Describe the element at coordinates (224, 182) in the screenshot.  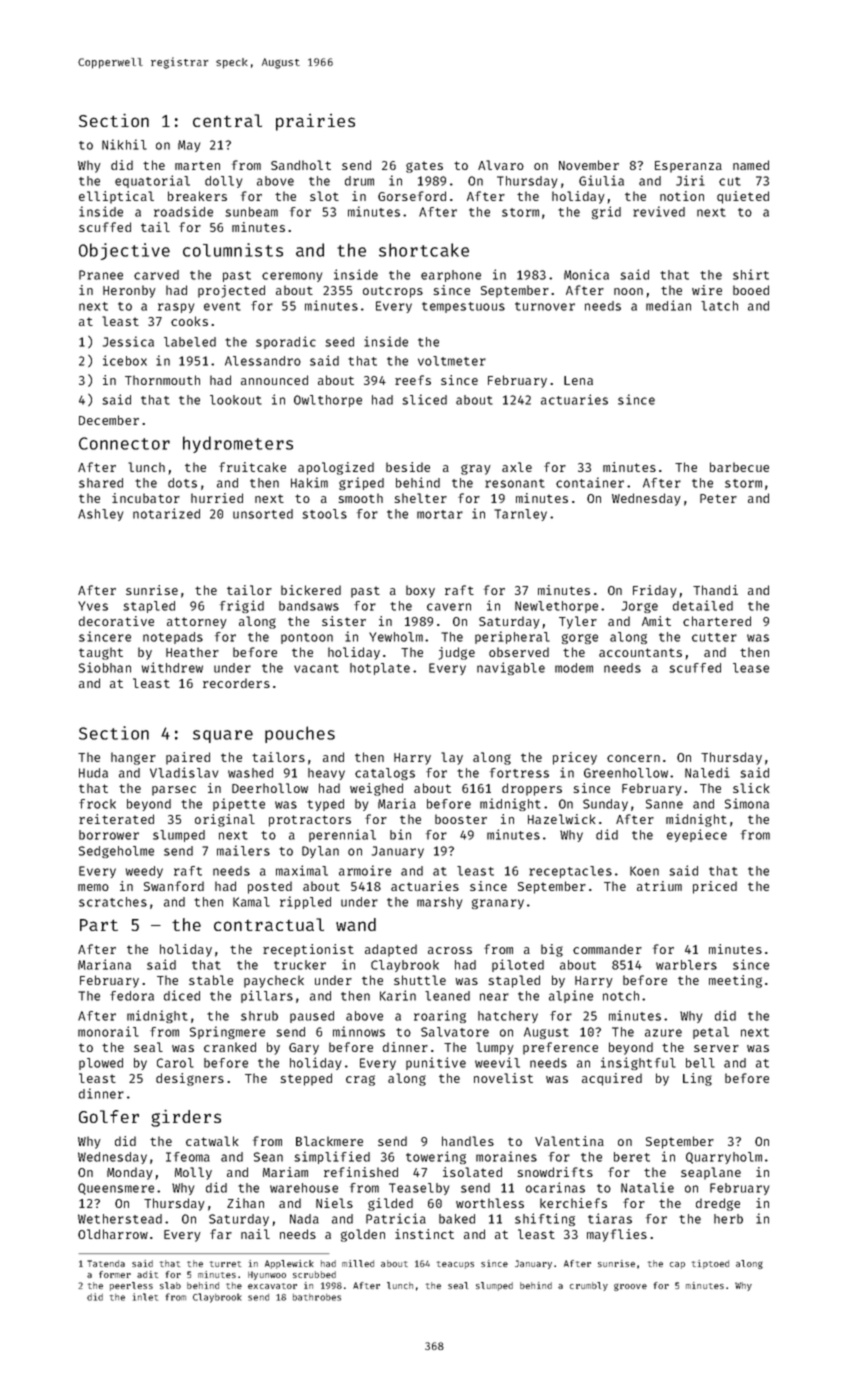
I see `dolly` at that location.
